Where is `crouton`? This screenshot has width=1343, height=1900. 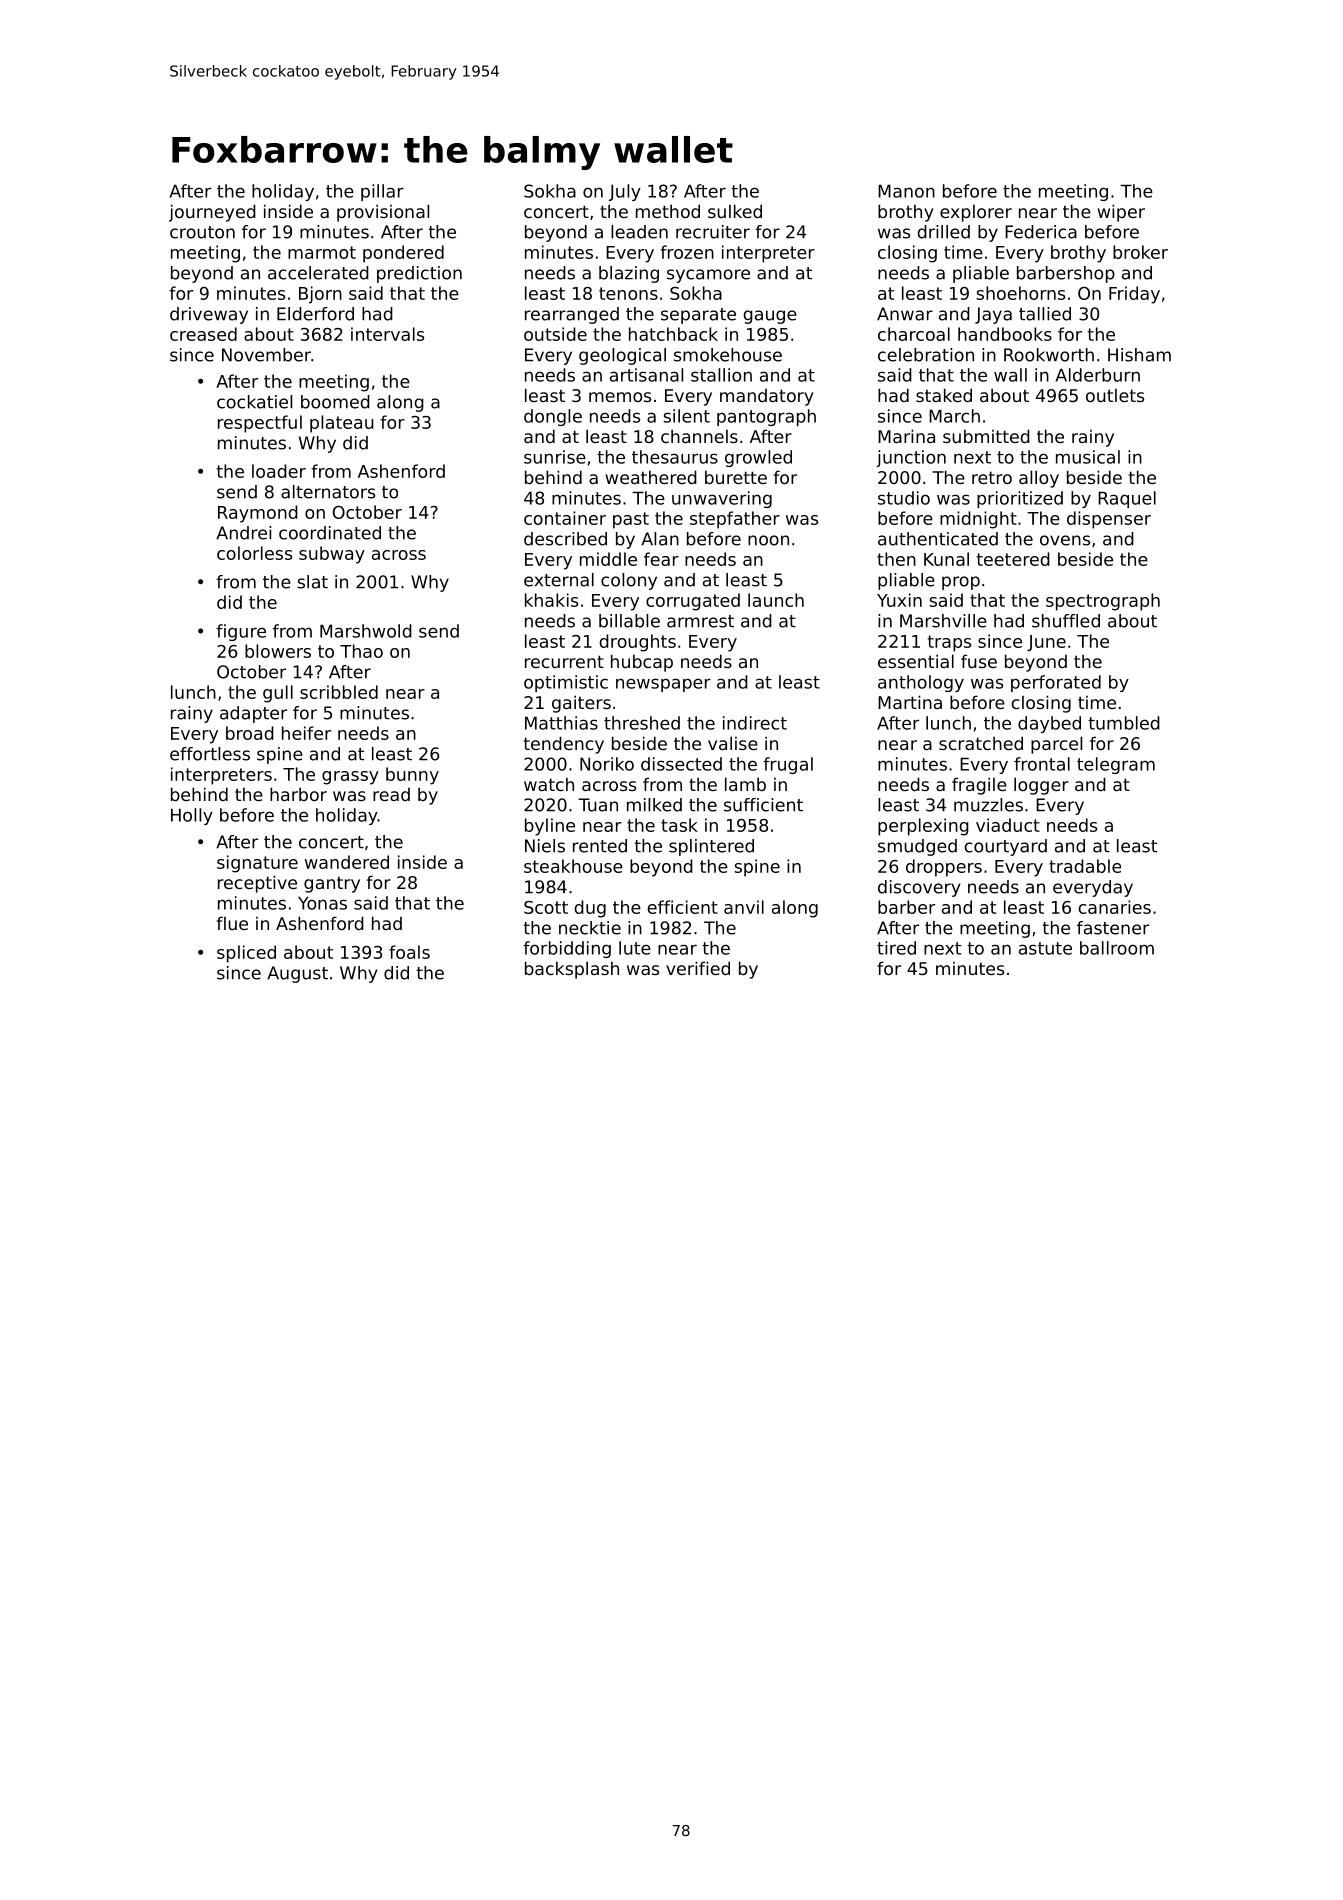 crouton is located at coordinates (202, 232).
